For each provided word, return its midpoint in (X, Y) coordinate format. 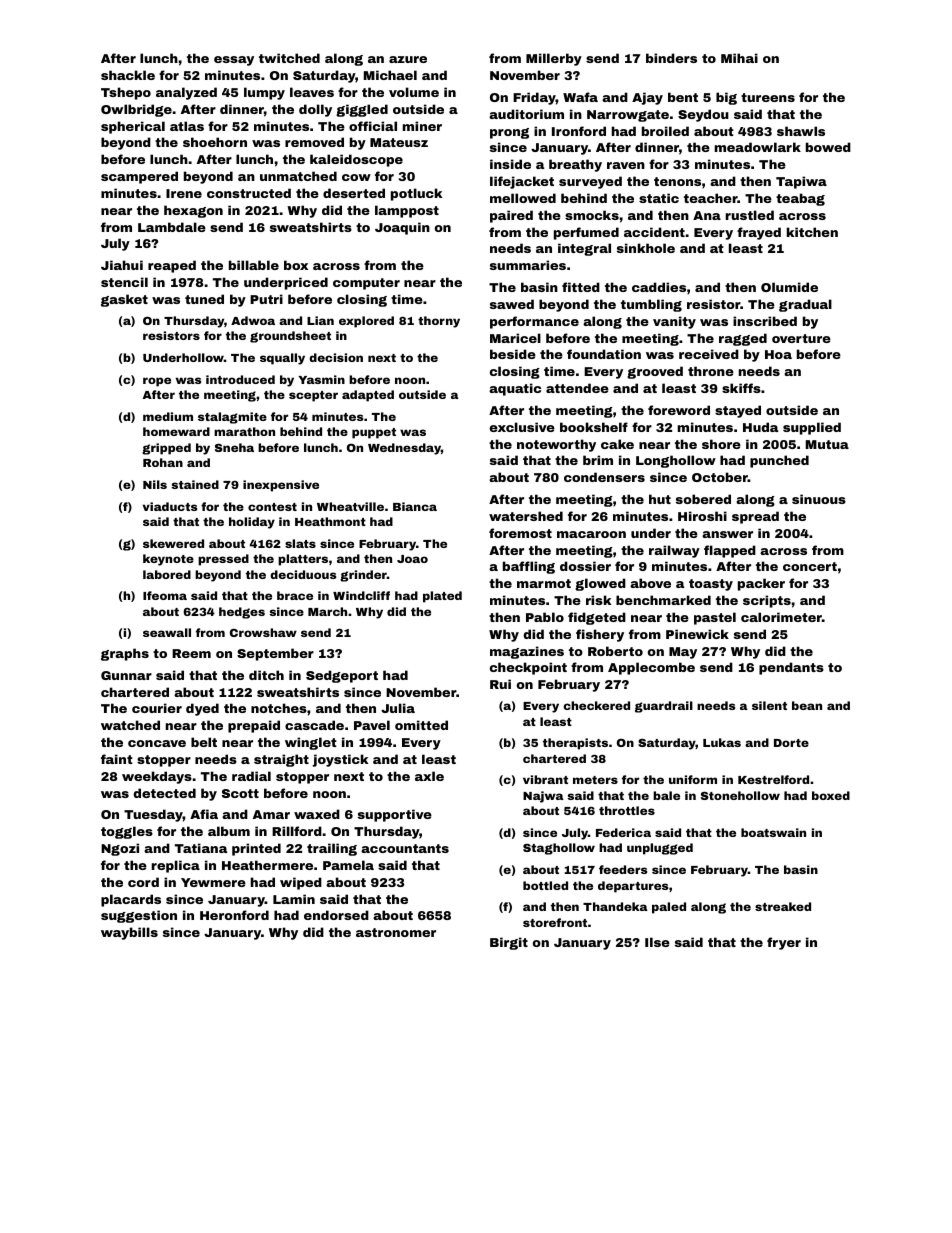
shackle (128, 75)
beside (513, 354)
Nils (155, 484)
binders (671, 58)
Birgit (509, 943)
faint (117, 759)
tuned (204, 299)
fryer (784, 943)
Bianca (415, 506)
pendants (791, 668)
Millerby (554, 59)
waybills (129, 933)
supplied (812, 428)
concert (810, 566)
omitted (421, 725)
